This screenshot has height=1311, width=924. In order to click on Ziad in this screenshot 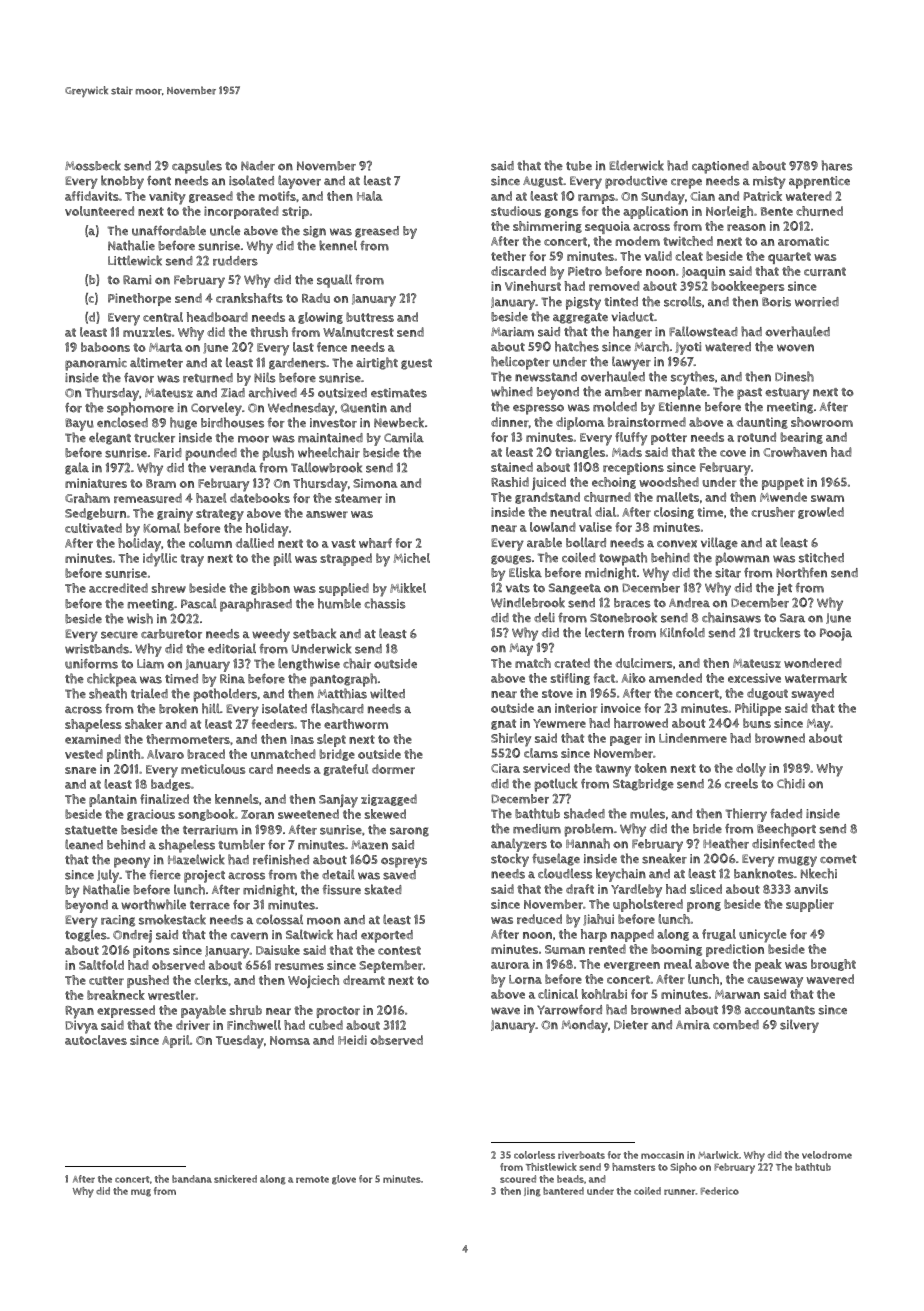, I will do `click(233, 392)`.
